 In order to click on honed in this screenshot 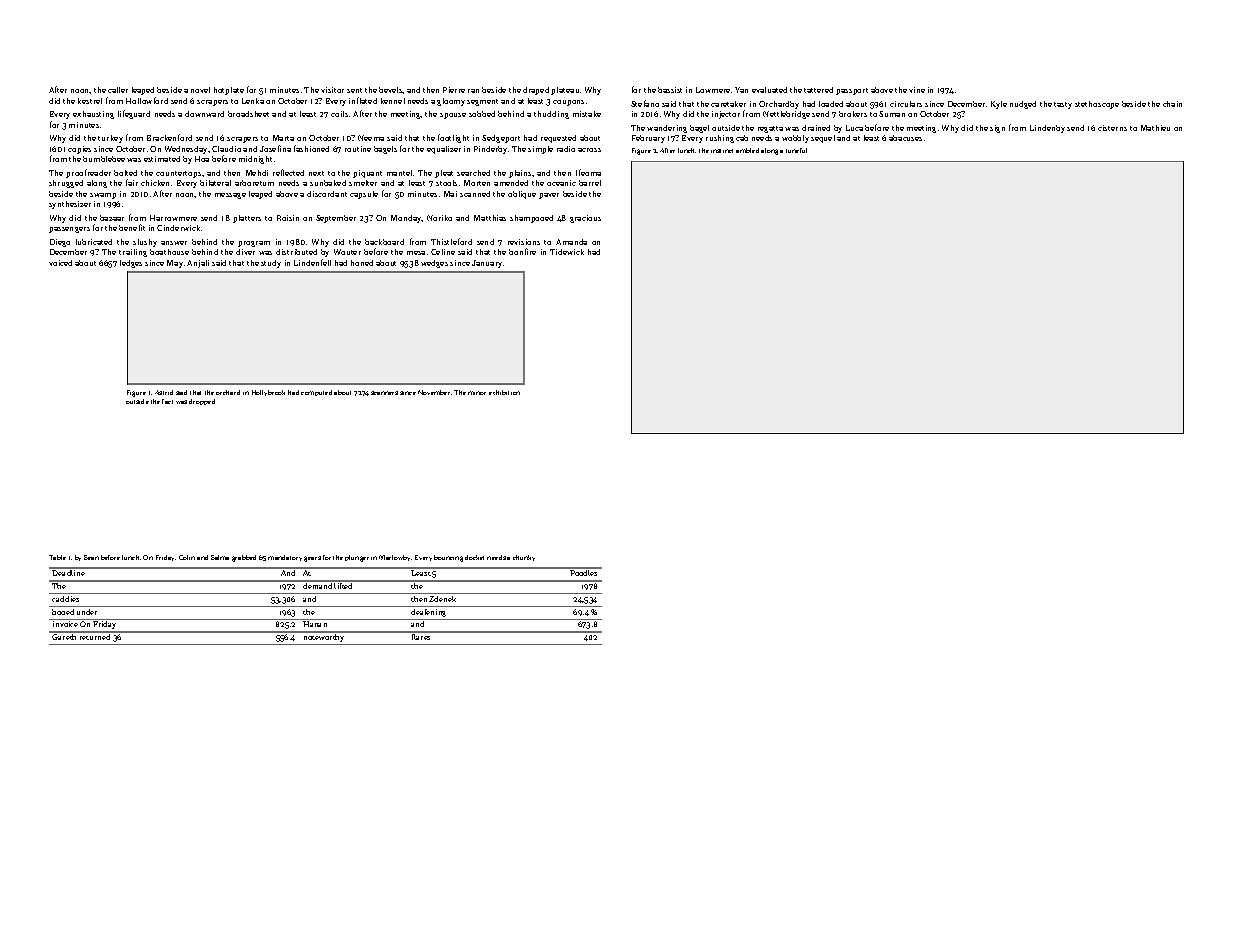, I will do `click(362, 263)`.
